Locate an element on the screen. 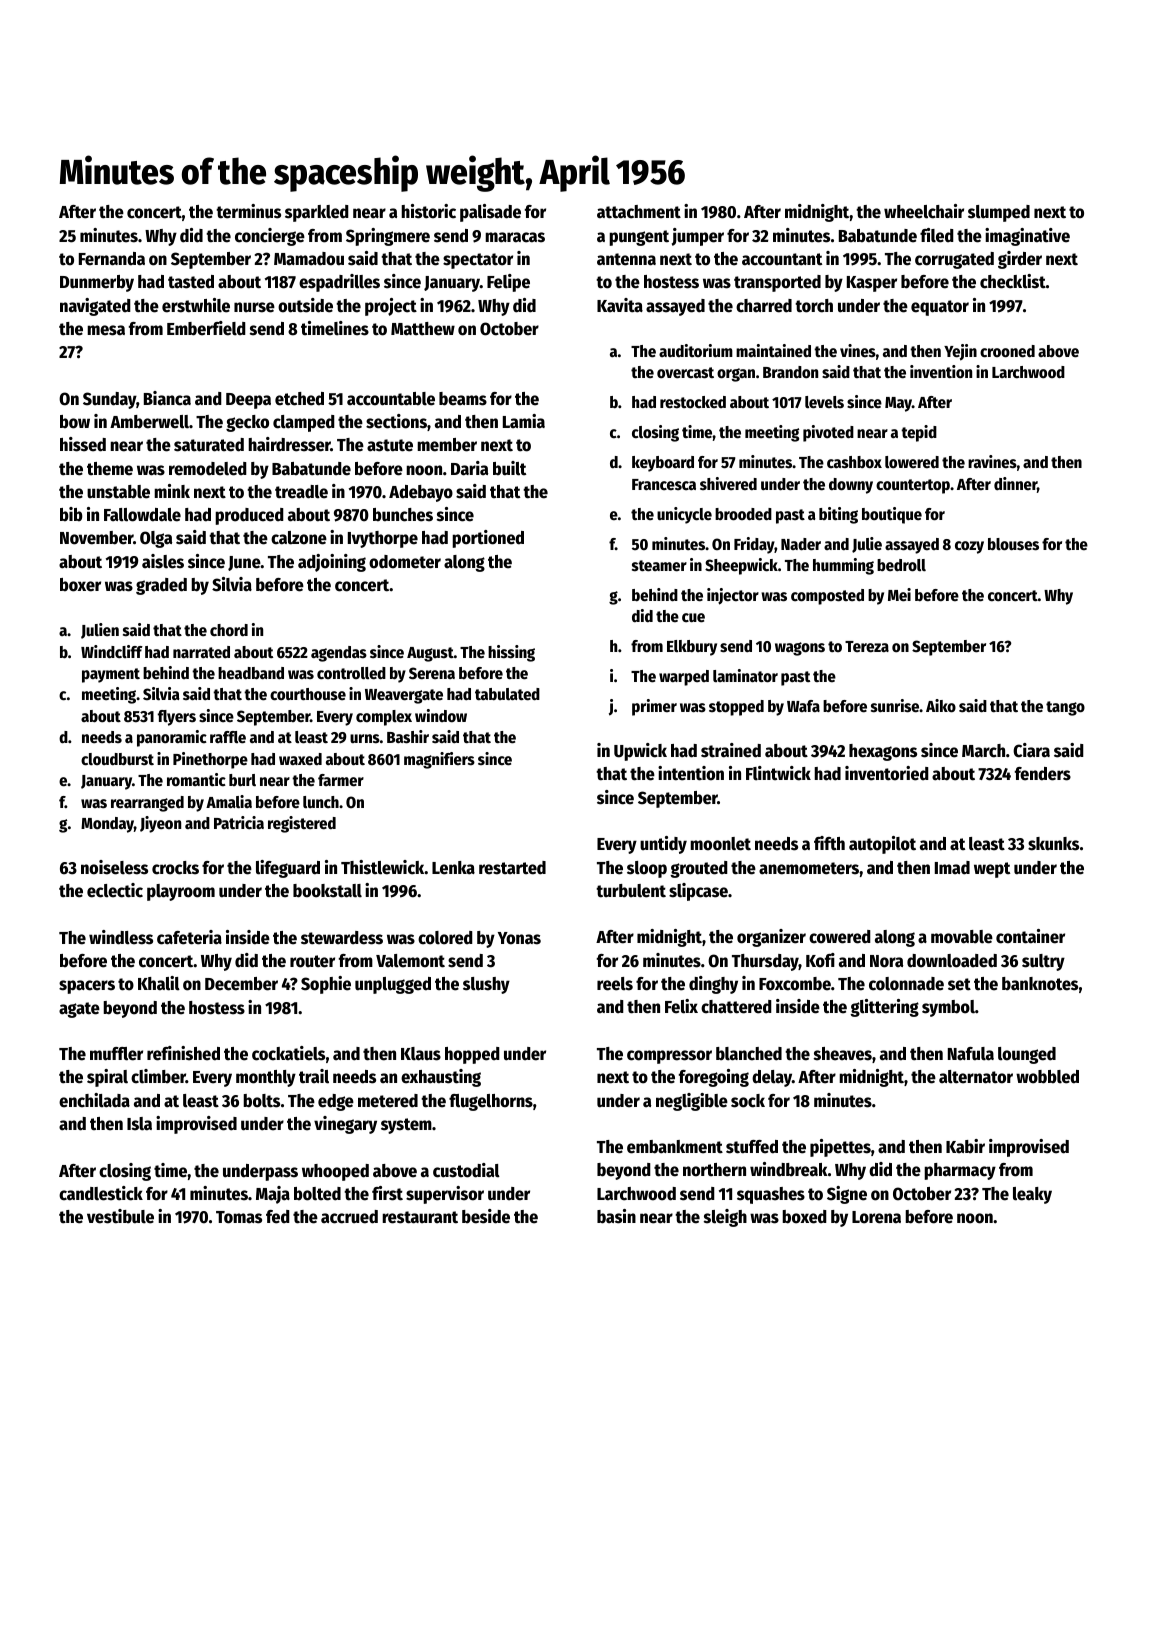  slumped is located at coordinates (999, 213).
